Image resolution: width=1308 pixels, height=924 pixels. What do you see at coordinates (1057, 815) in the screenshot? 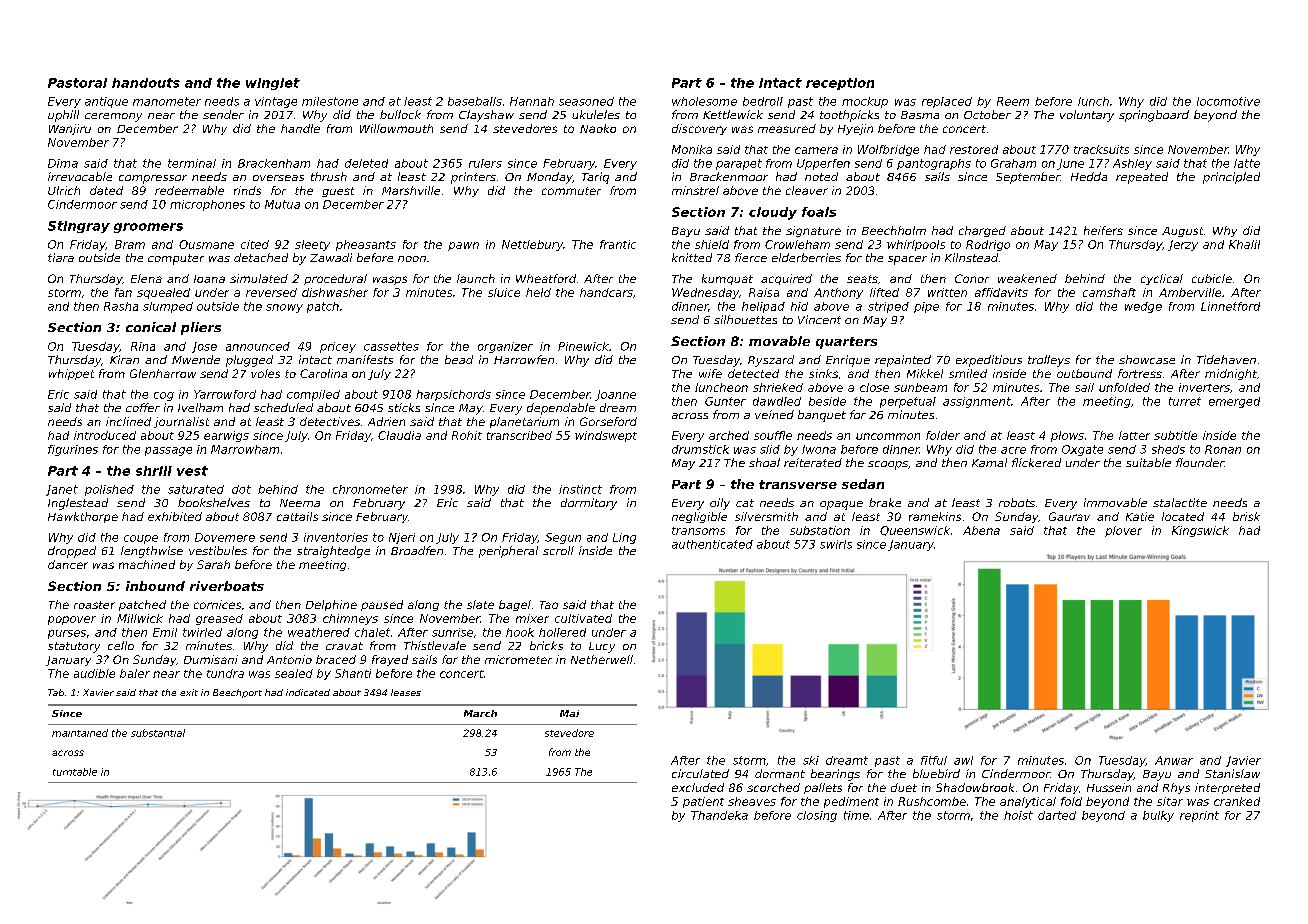
I see `darted` at bounding box center [1057, 815].
